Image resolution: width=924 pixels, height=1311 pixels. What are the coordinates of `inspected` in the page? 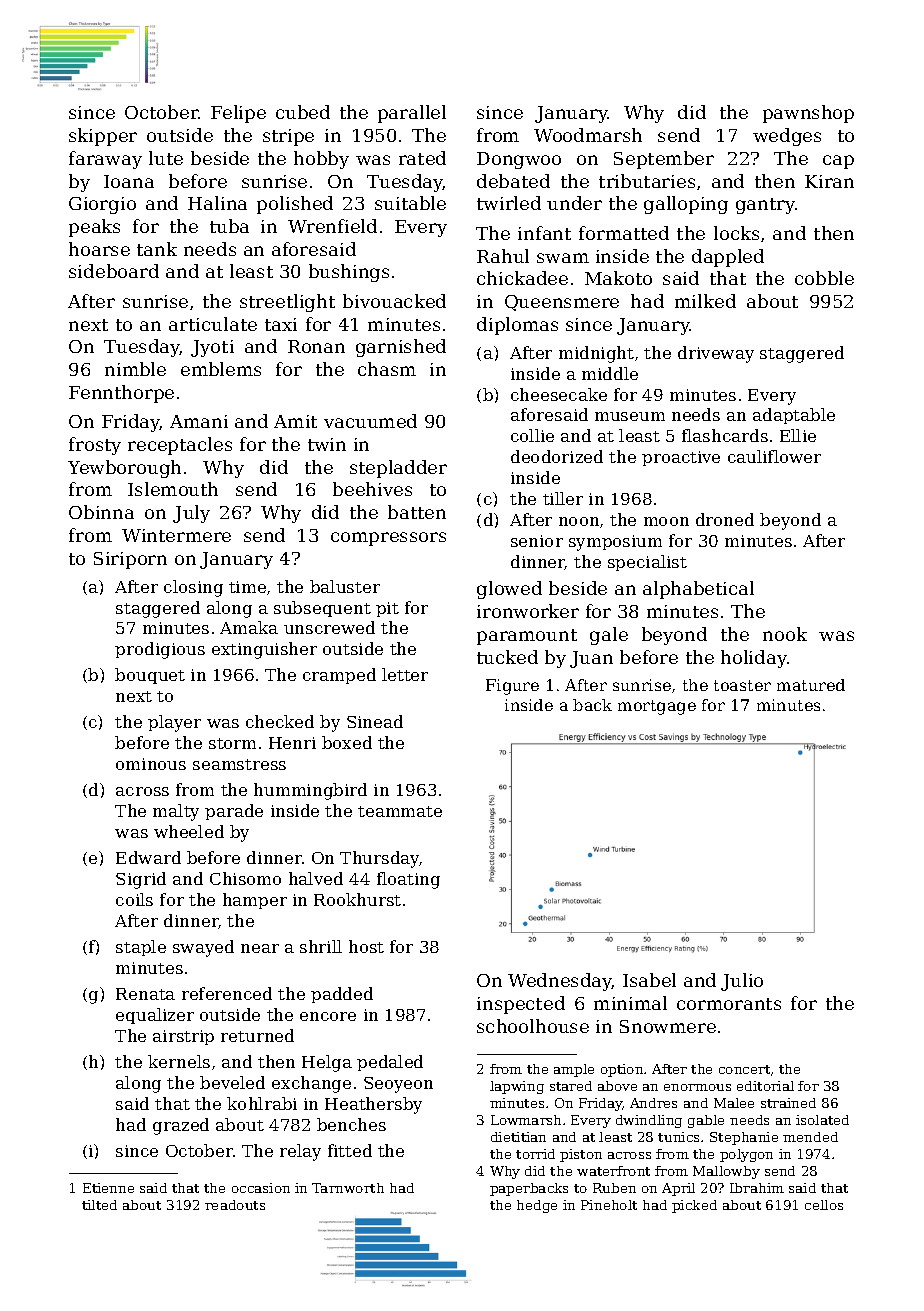 It's located at (521, 1005).
